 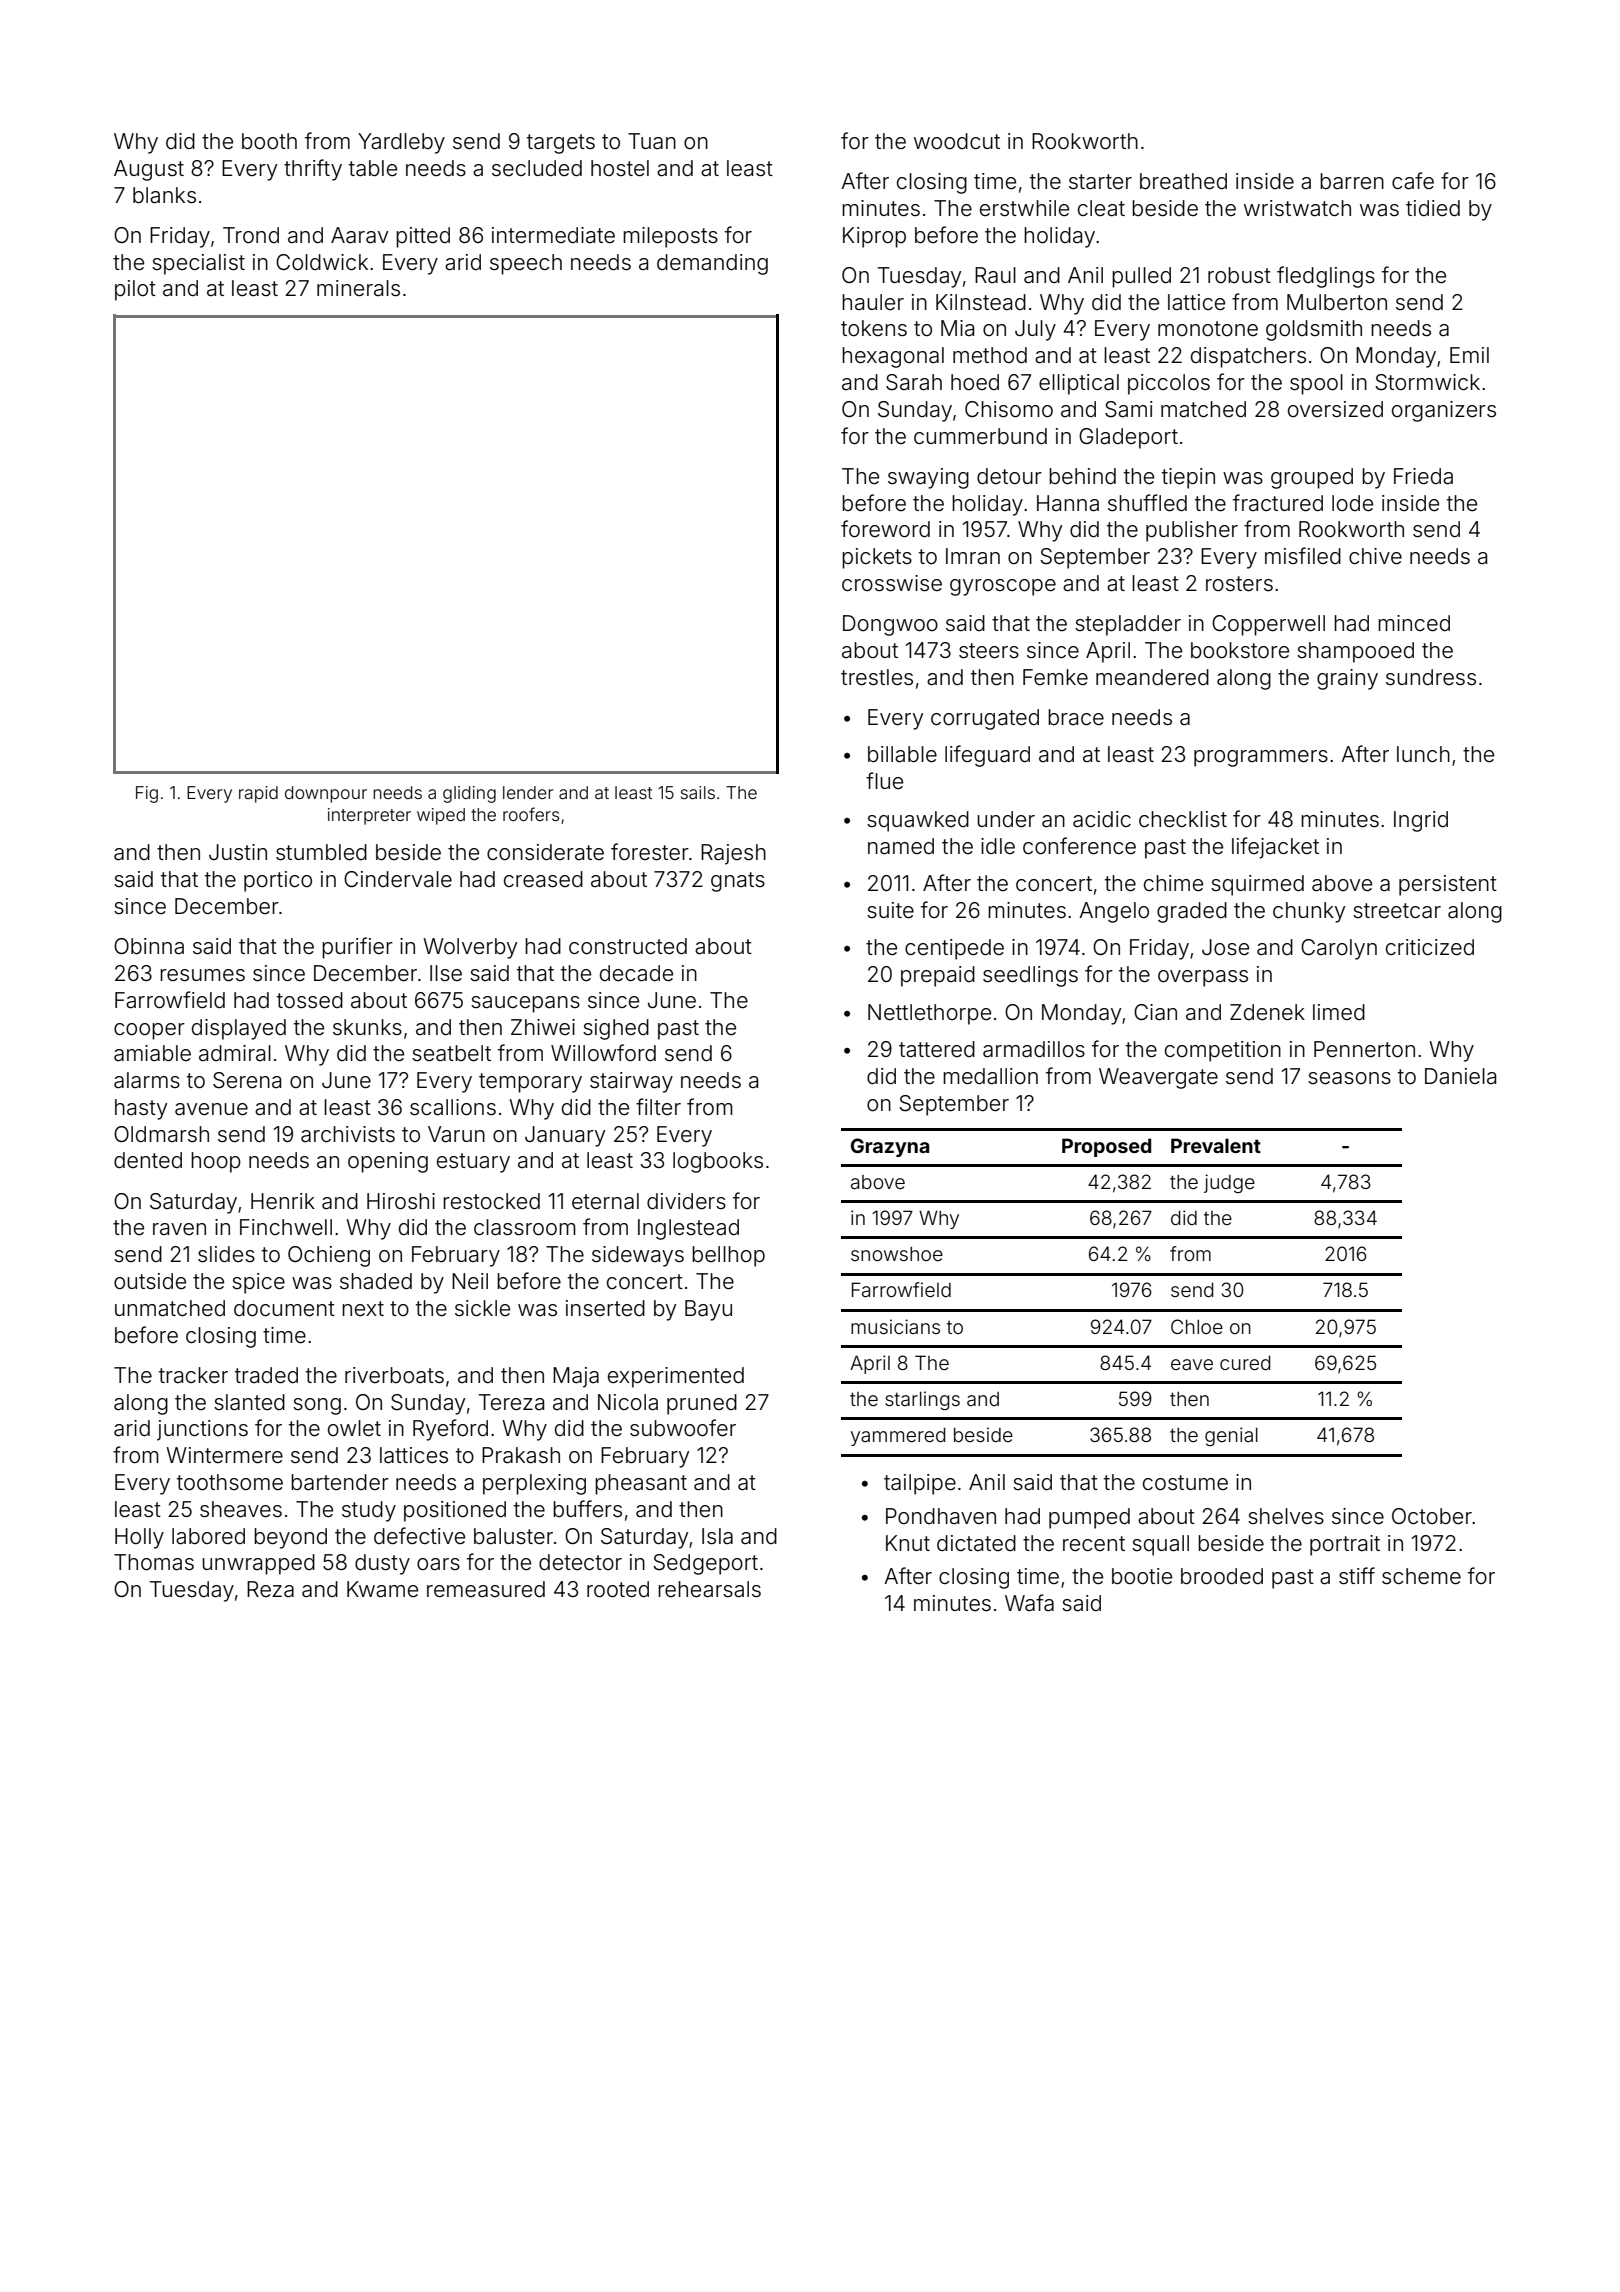 What do you see at coordinates (258, 794) in the document?
I see `rapid` at bounding box center [258, 794].
